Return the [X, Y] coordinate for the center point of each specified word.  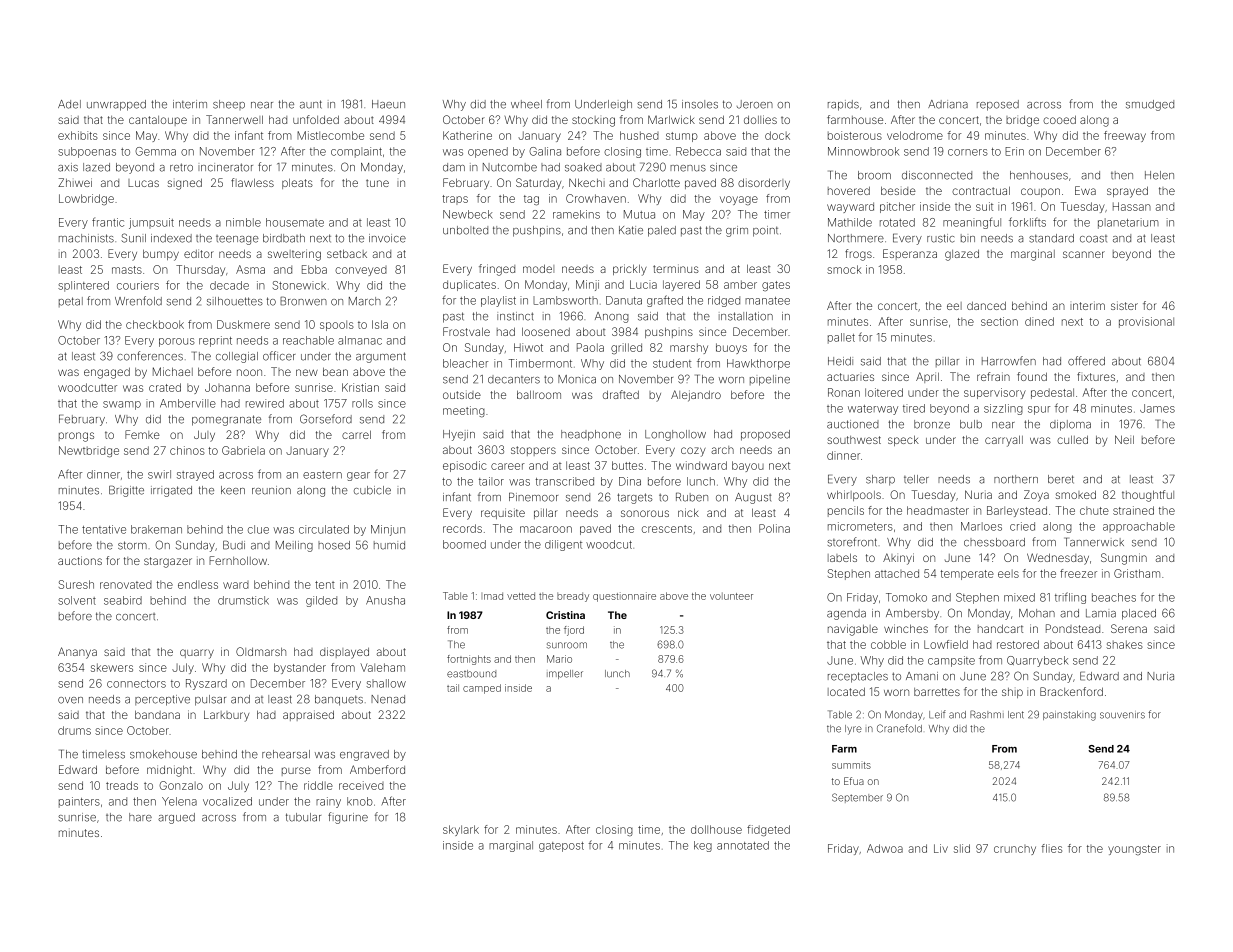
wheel [526, 104]
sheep [229, 105]
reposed [998, 105]
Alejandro [696, 396]
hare [140, 817]
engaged [107, 373]
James [1157, 408]
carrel [356, 434]
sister [1124, 305]
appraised [308, 715]
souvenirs [1122, 715]
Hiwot [528, 347]
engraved [364, 755]
